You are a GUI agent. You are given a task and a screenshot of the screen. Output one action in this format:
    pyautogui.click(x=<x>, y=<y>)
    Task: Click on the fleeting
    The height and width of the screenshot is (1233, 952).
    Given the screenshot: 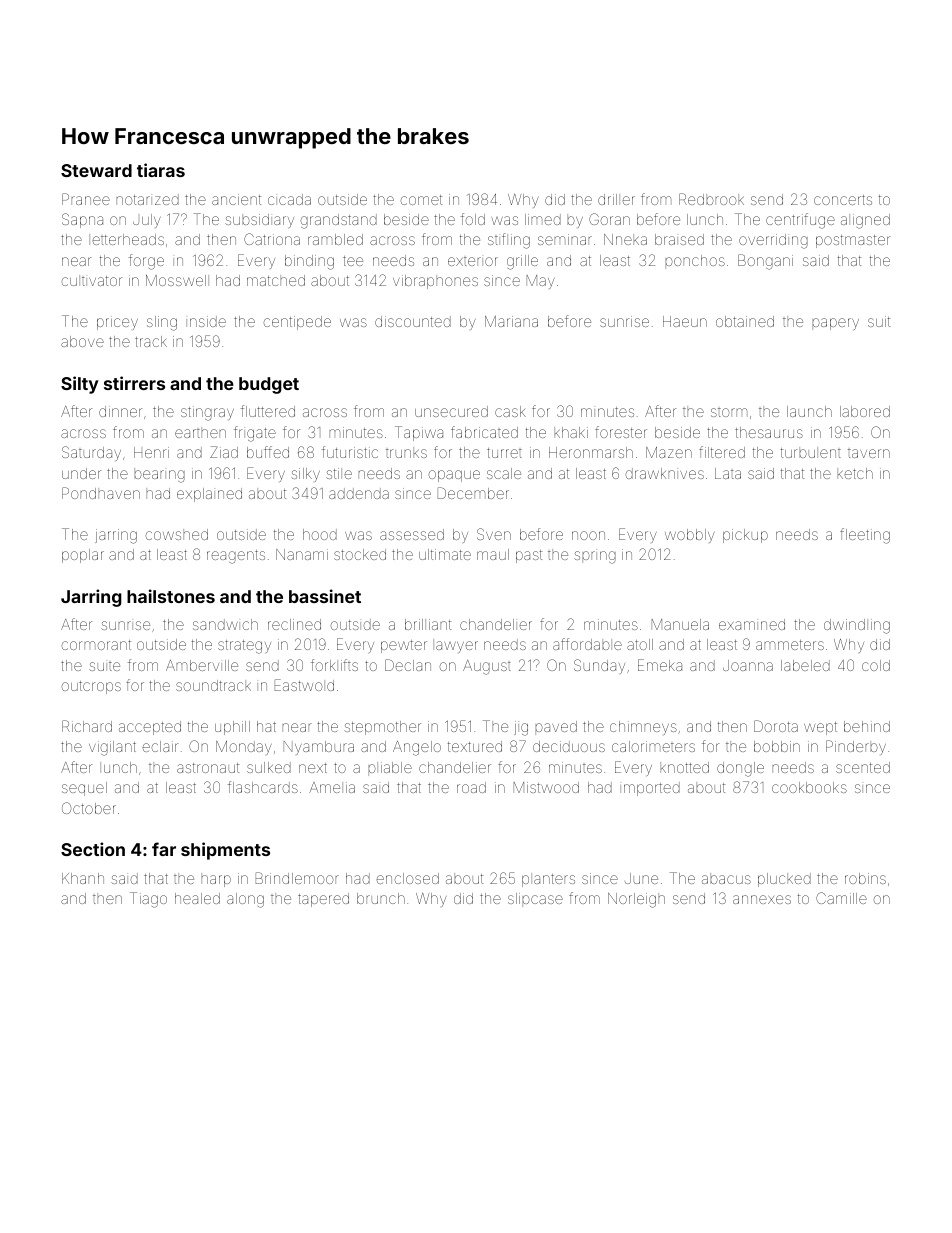 What is the action you would take?
    pyautogui.click(x=865, y=536)
